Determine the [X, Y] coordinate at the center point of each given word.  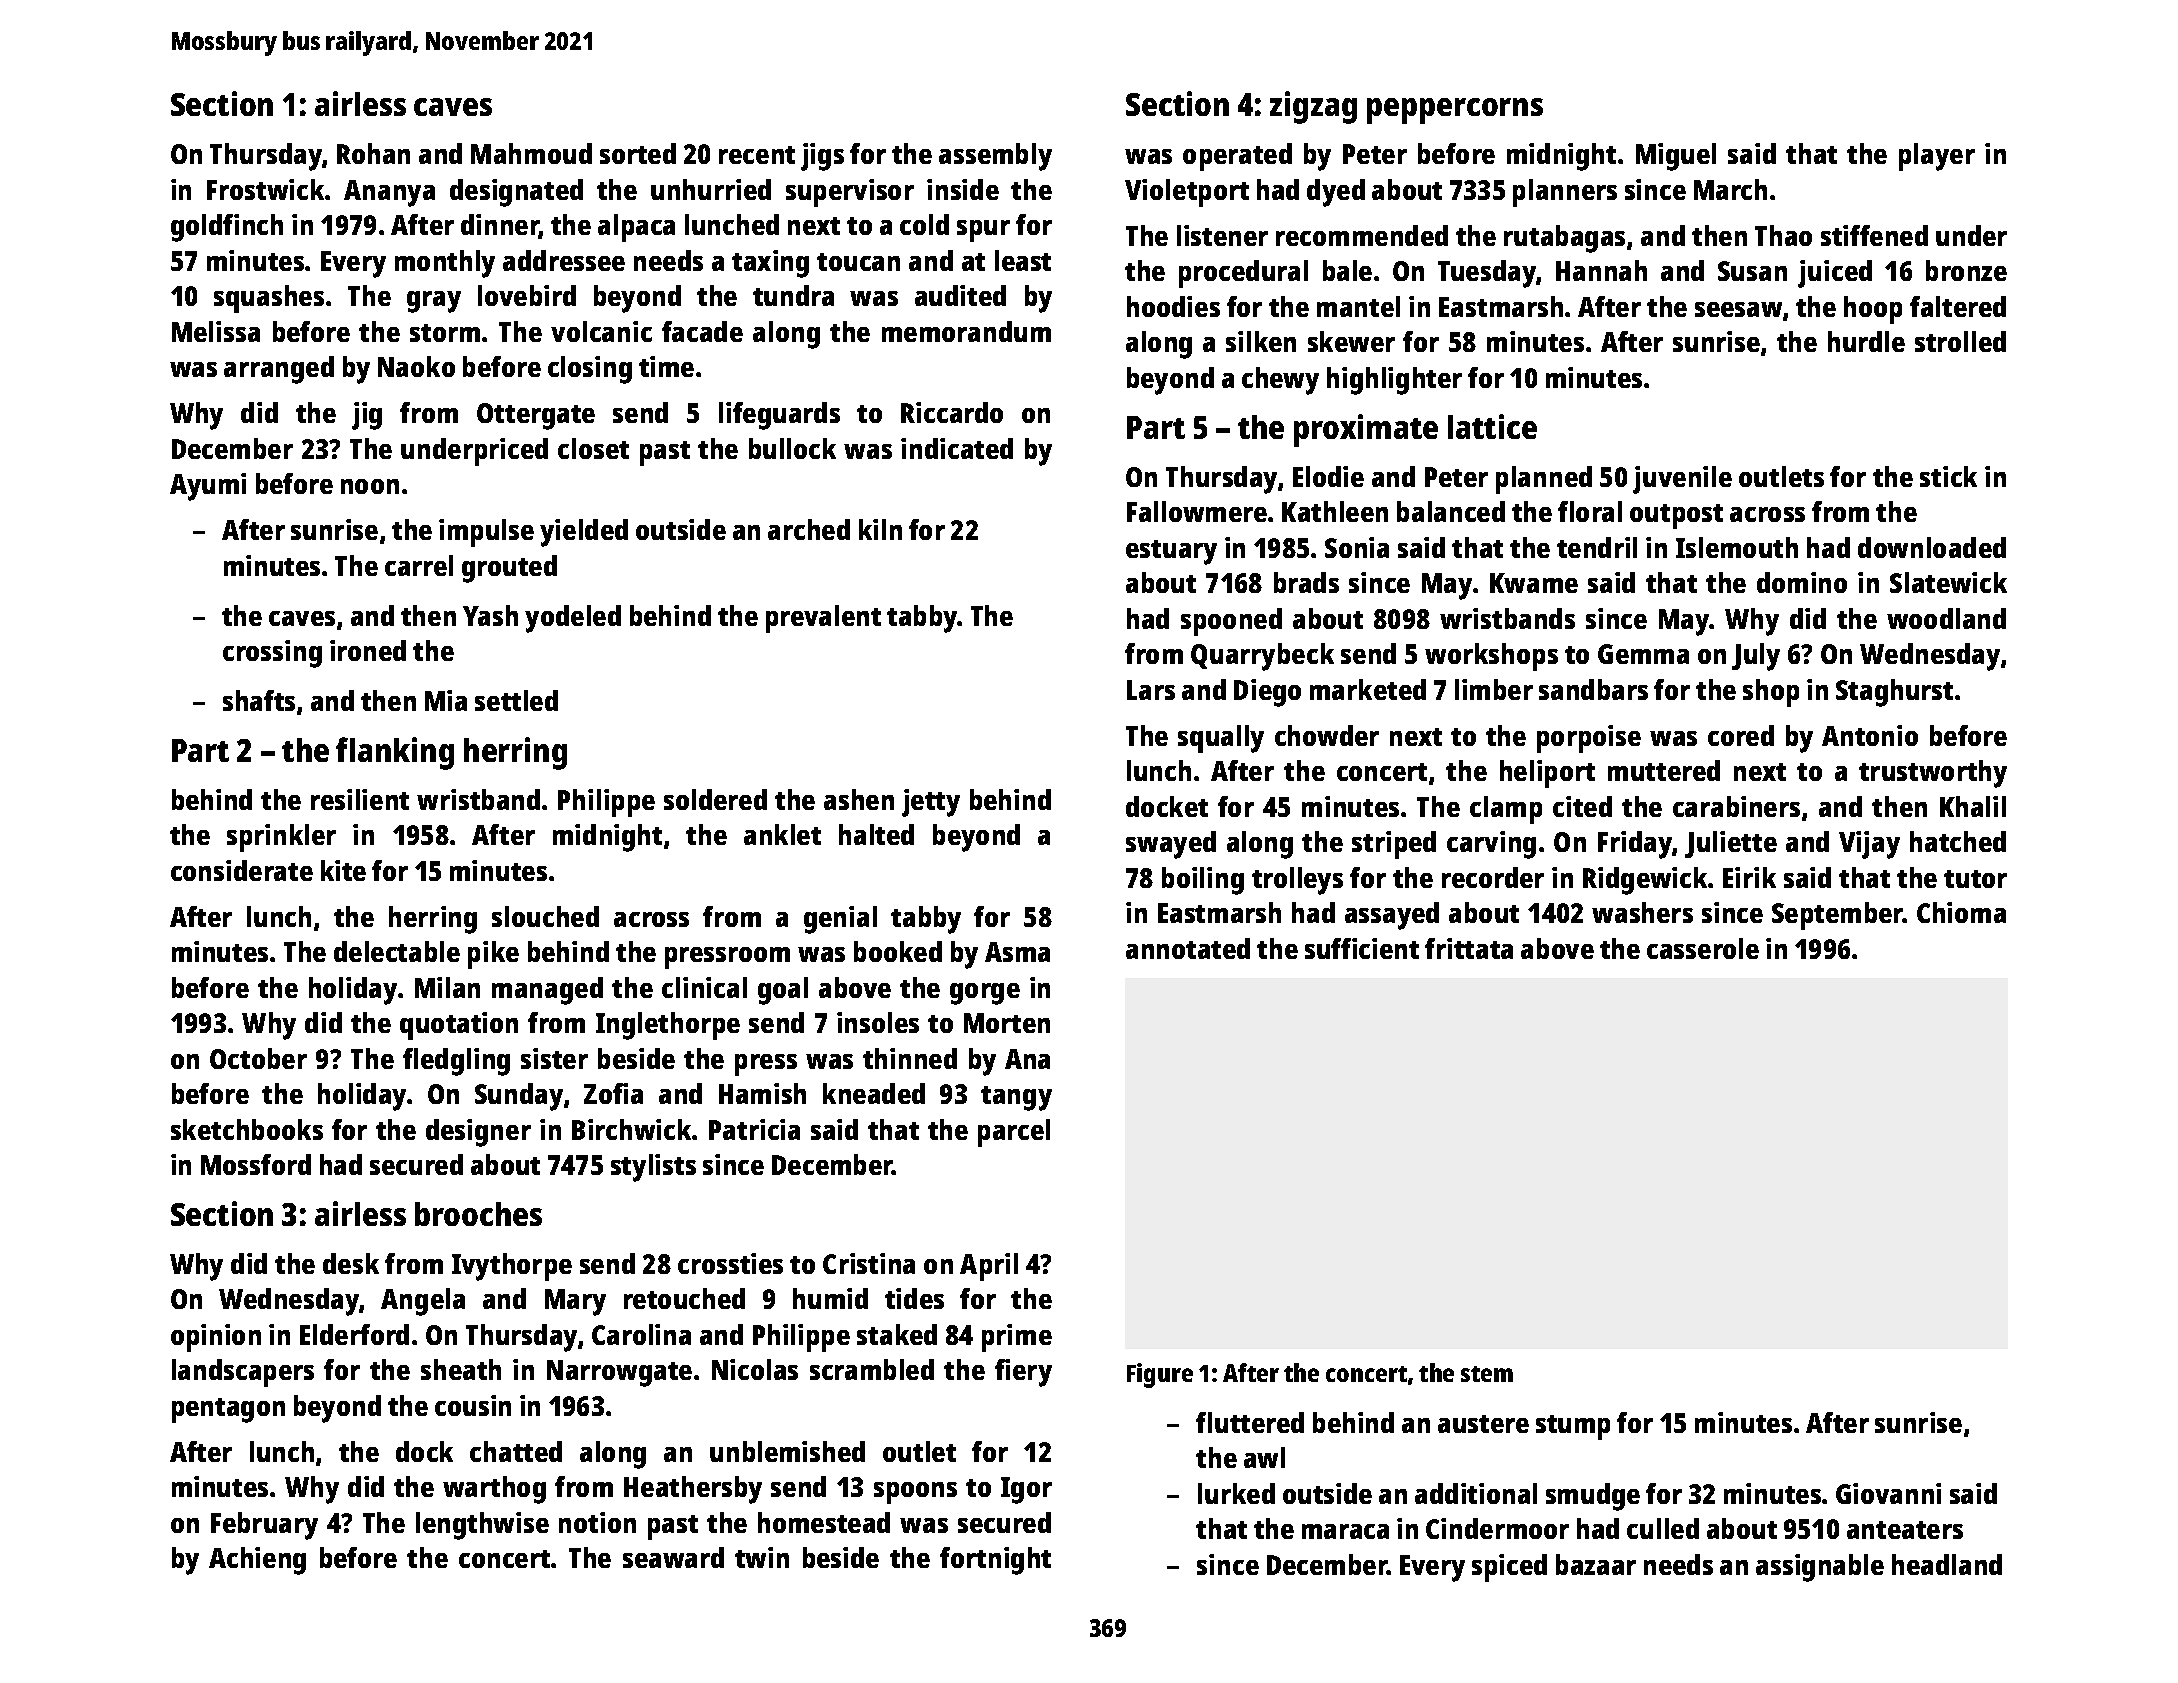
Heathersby [693, 1490]
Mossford [256, 1164]
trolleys [1297, 881]
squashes [269, 299]
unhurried [711, 189]
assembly [995, 157]
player [1937, 157]
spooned [1231, 622]
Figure [1160, 1375]
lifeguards [779, 416]
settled [516, 700]
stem [1487, 1374]
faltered [1958, 306]
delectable [397, 951]
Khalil [1973, 806]
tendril [1597, 547]
